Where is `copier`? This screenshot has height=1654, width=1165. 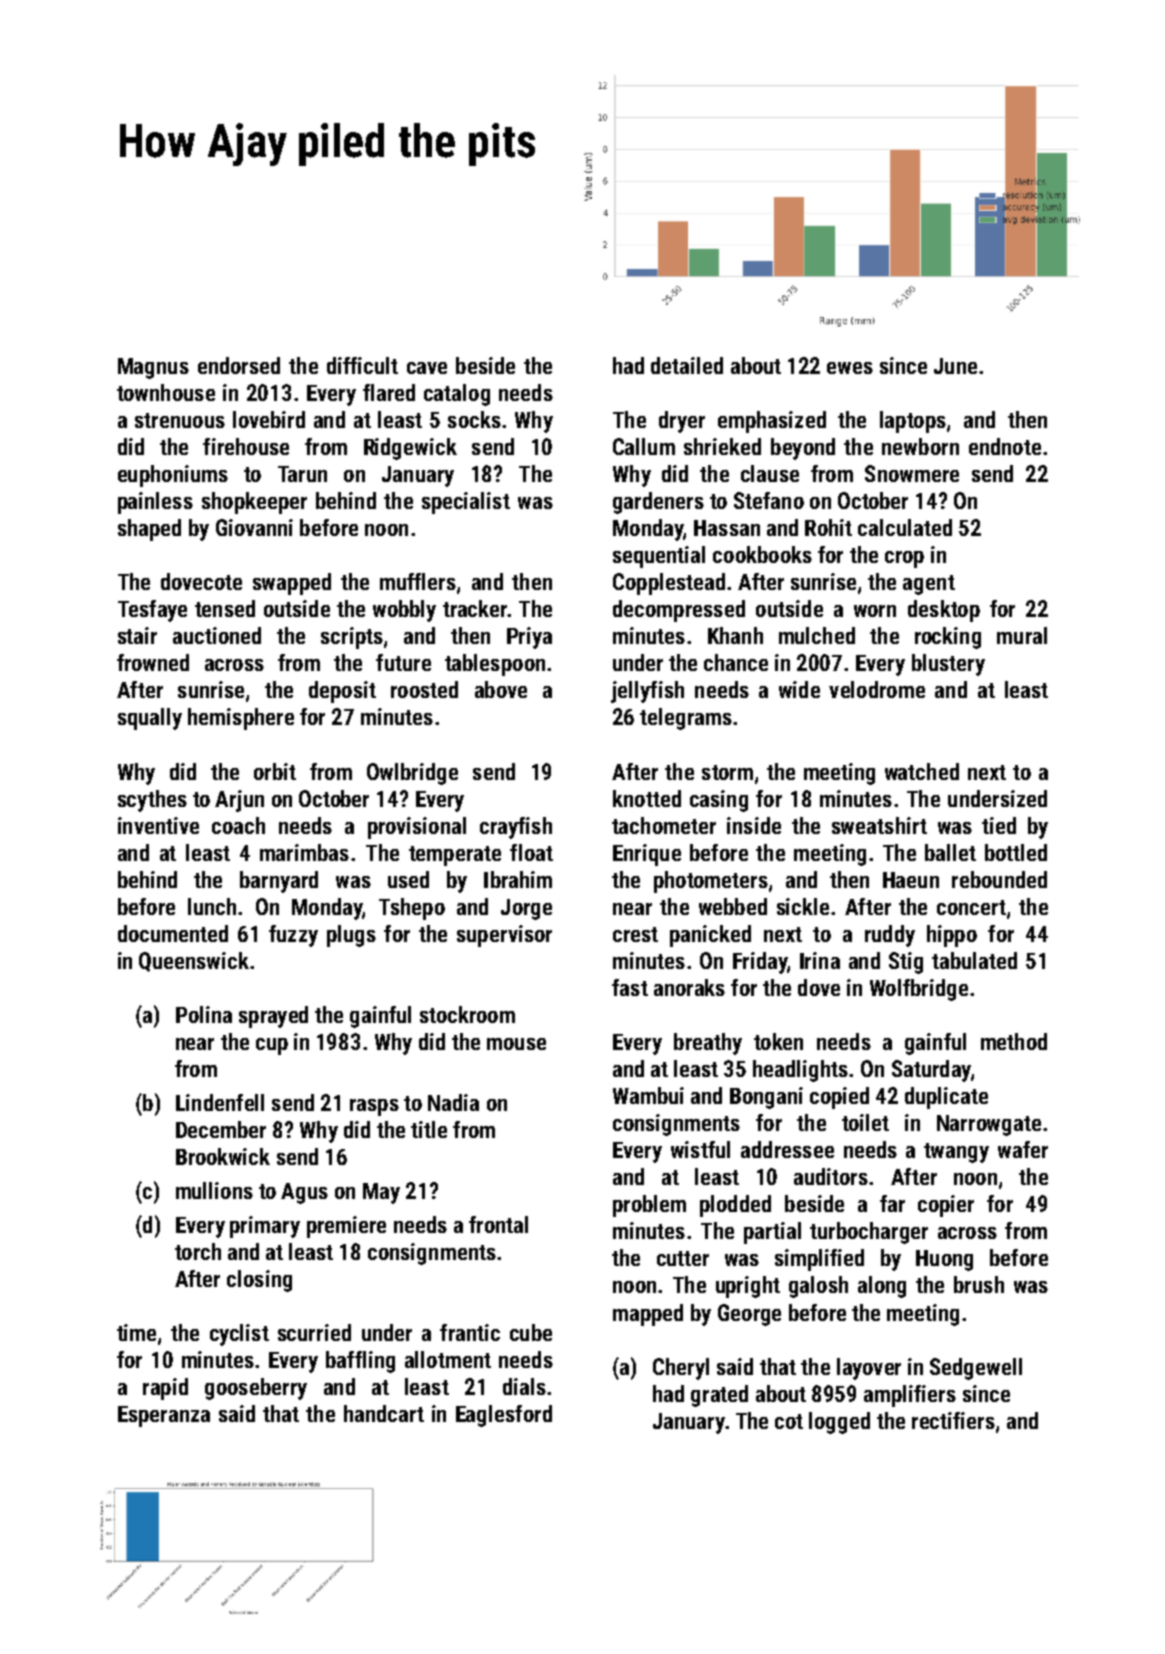
copier is located at coordinates (946, 1206).
